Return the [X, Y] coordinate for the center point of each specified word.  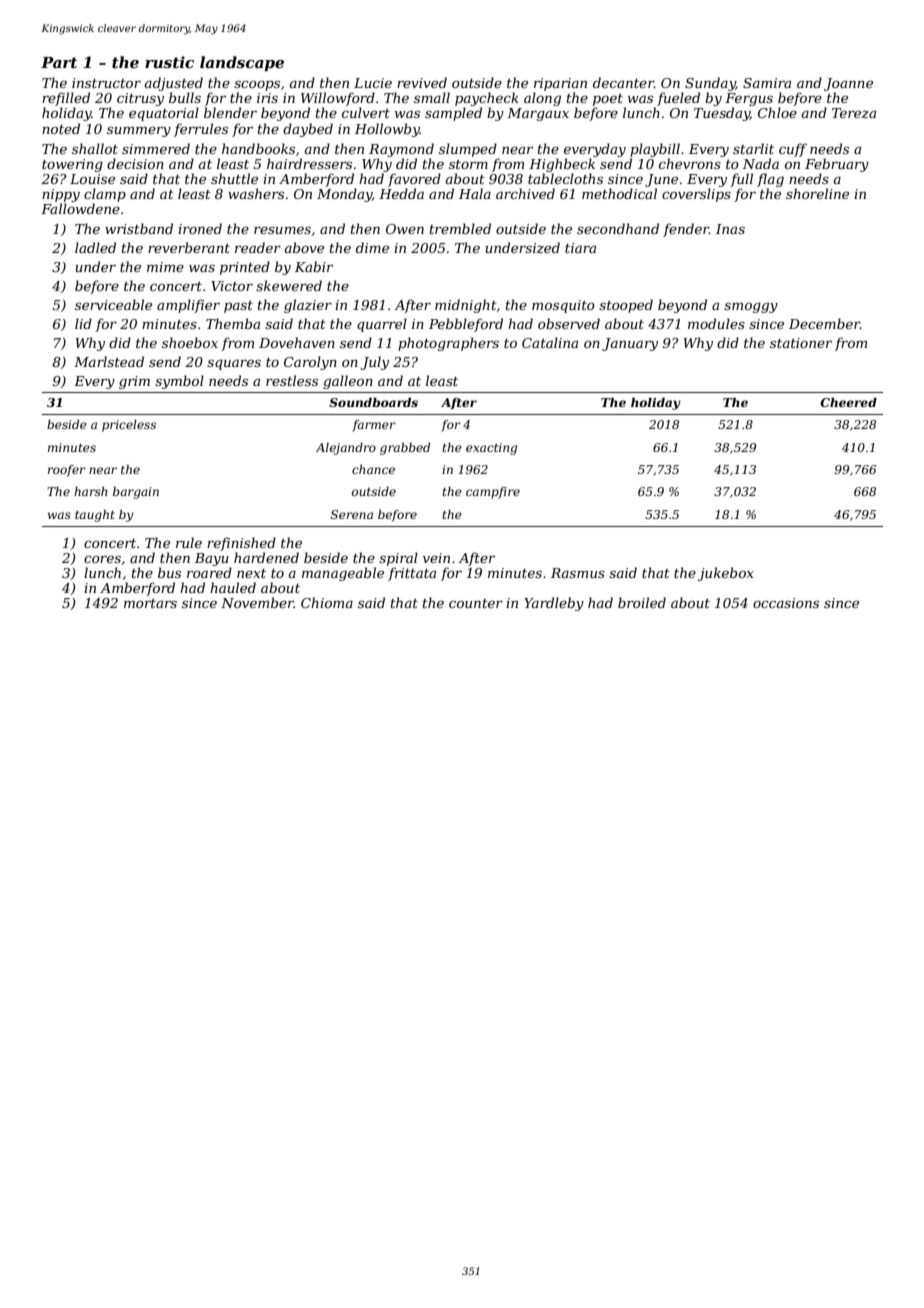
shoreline [817, 193]
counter [476, 603]
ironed [200, 228]
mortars [150, 603]
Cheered [848, 402]
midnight [466, 306]
